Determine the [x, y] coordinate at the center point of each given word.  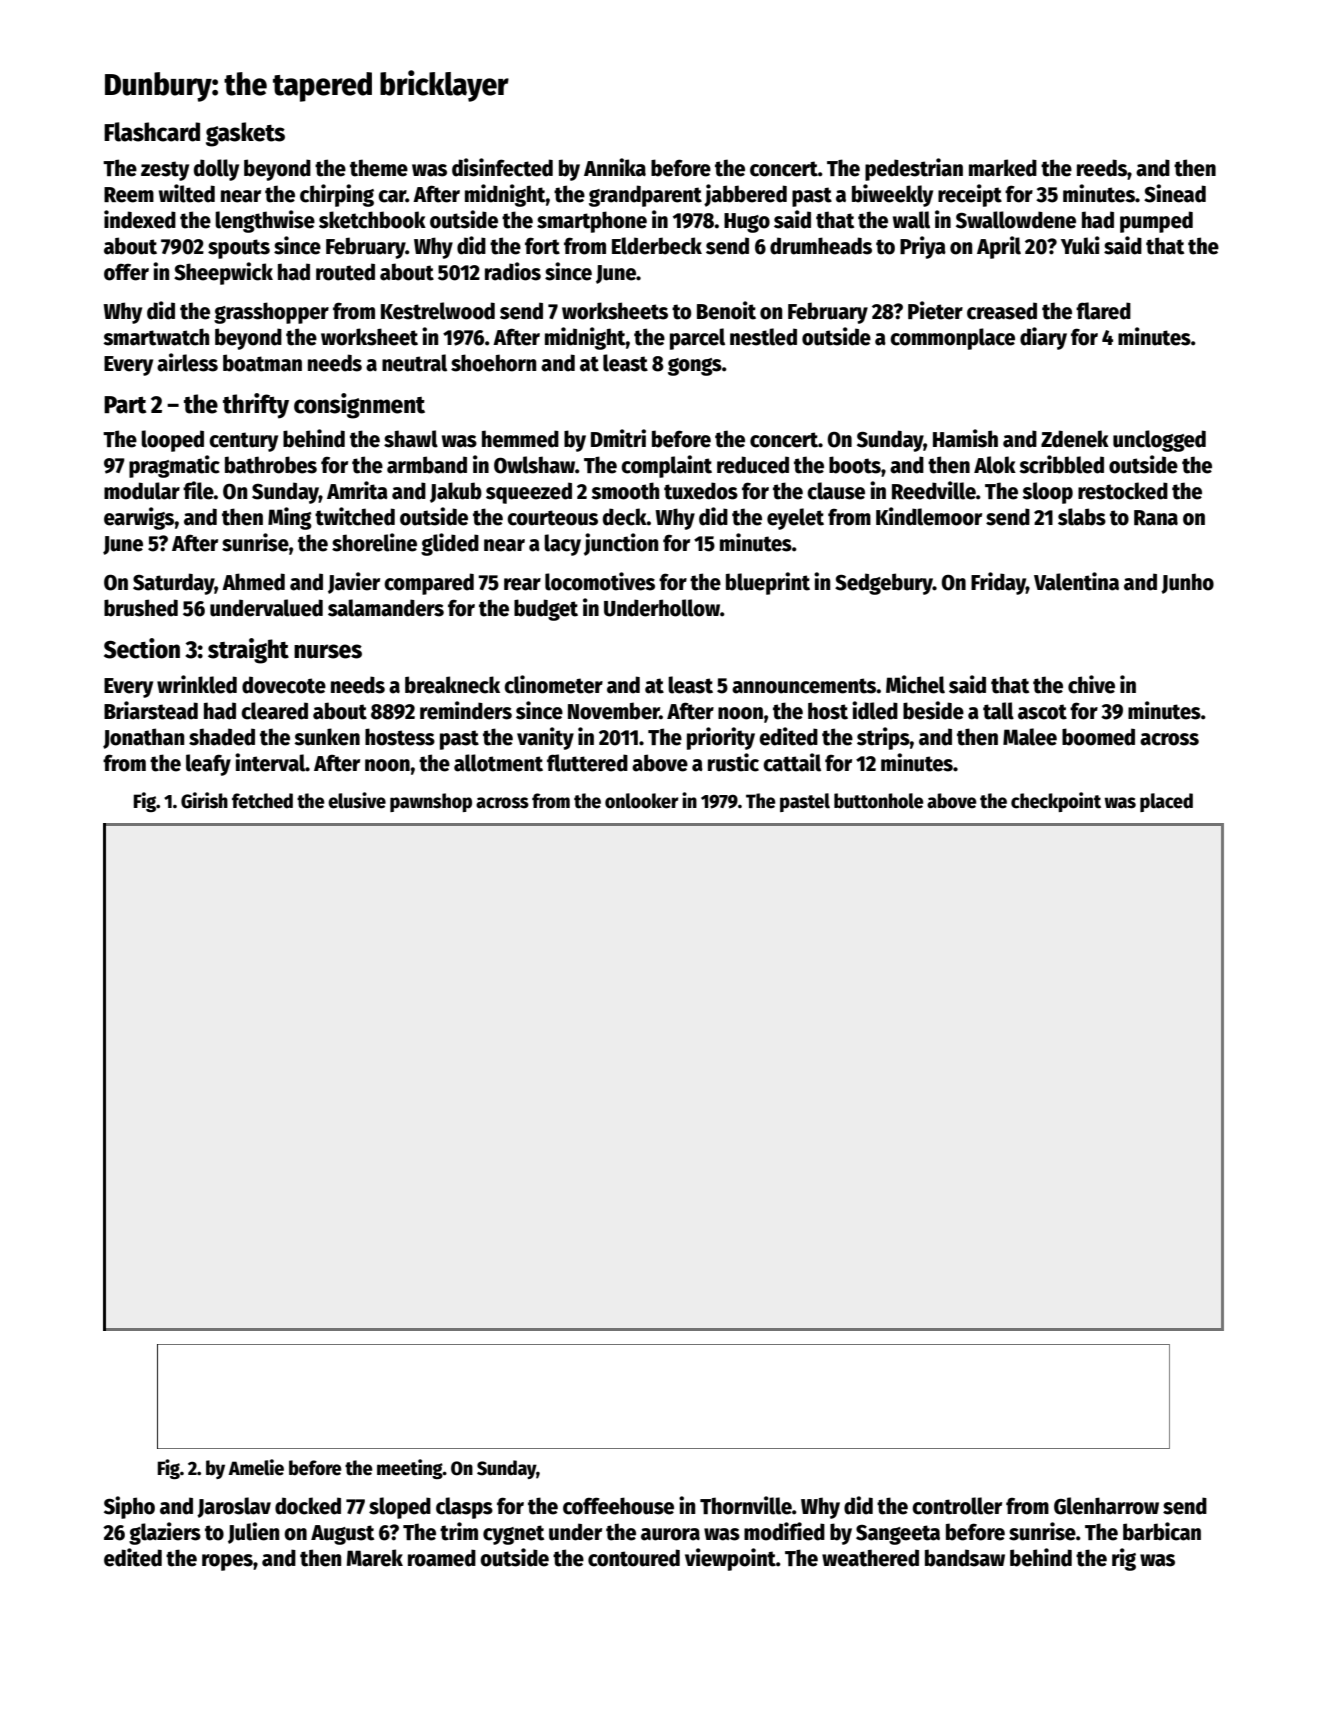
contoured [634, 1558]
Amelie [256, 1467]
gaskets [245, 134]
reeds [1102, 168]
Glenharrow [1106, 1506]
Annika [615, 167]
